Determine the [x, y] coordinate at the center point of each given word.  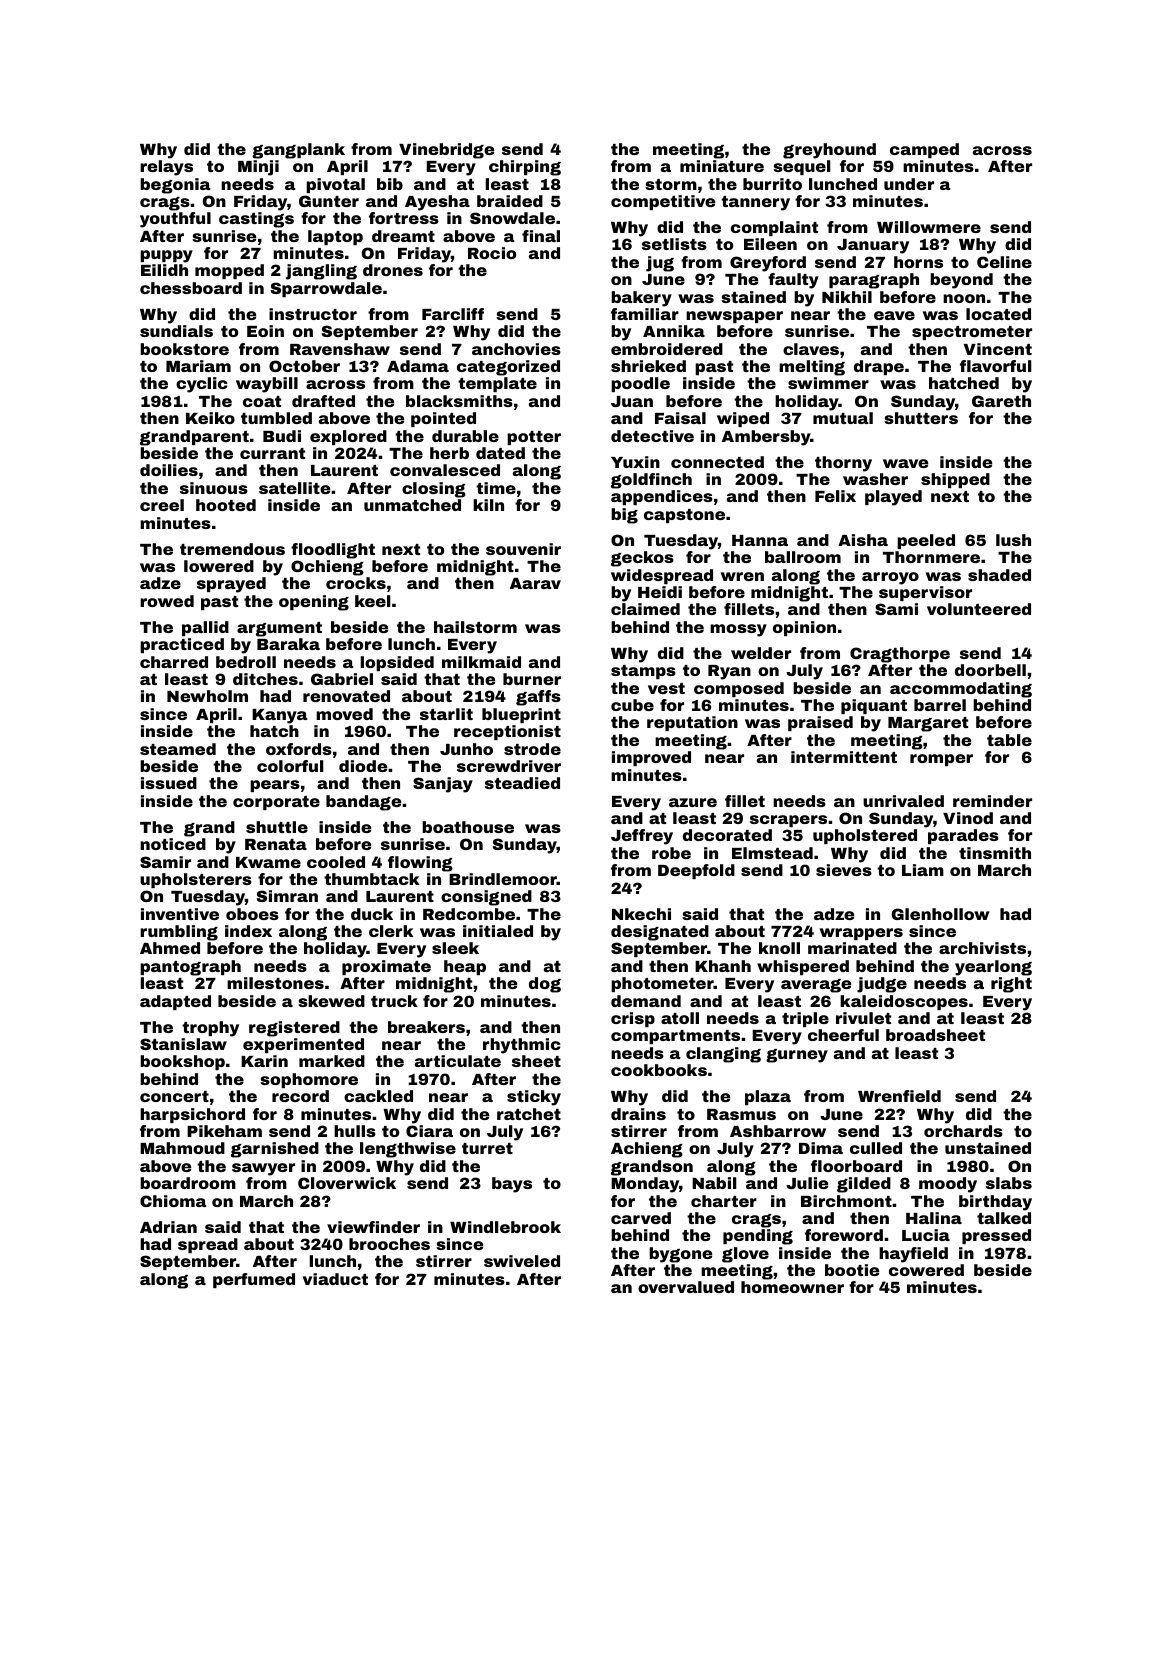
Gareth [1001, 401]
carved [641, 1218]
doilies [169, 470]
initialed [498, 931]
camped [924, 150]
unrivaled [903, 801]
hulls [355, 1131]
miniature [722, 166]
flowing [420, 864]
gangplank [298, 151]
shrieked [648, 366]
